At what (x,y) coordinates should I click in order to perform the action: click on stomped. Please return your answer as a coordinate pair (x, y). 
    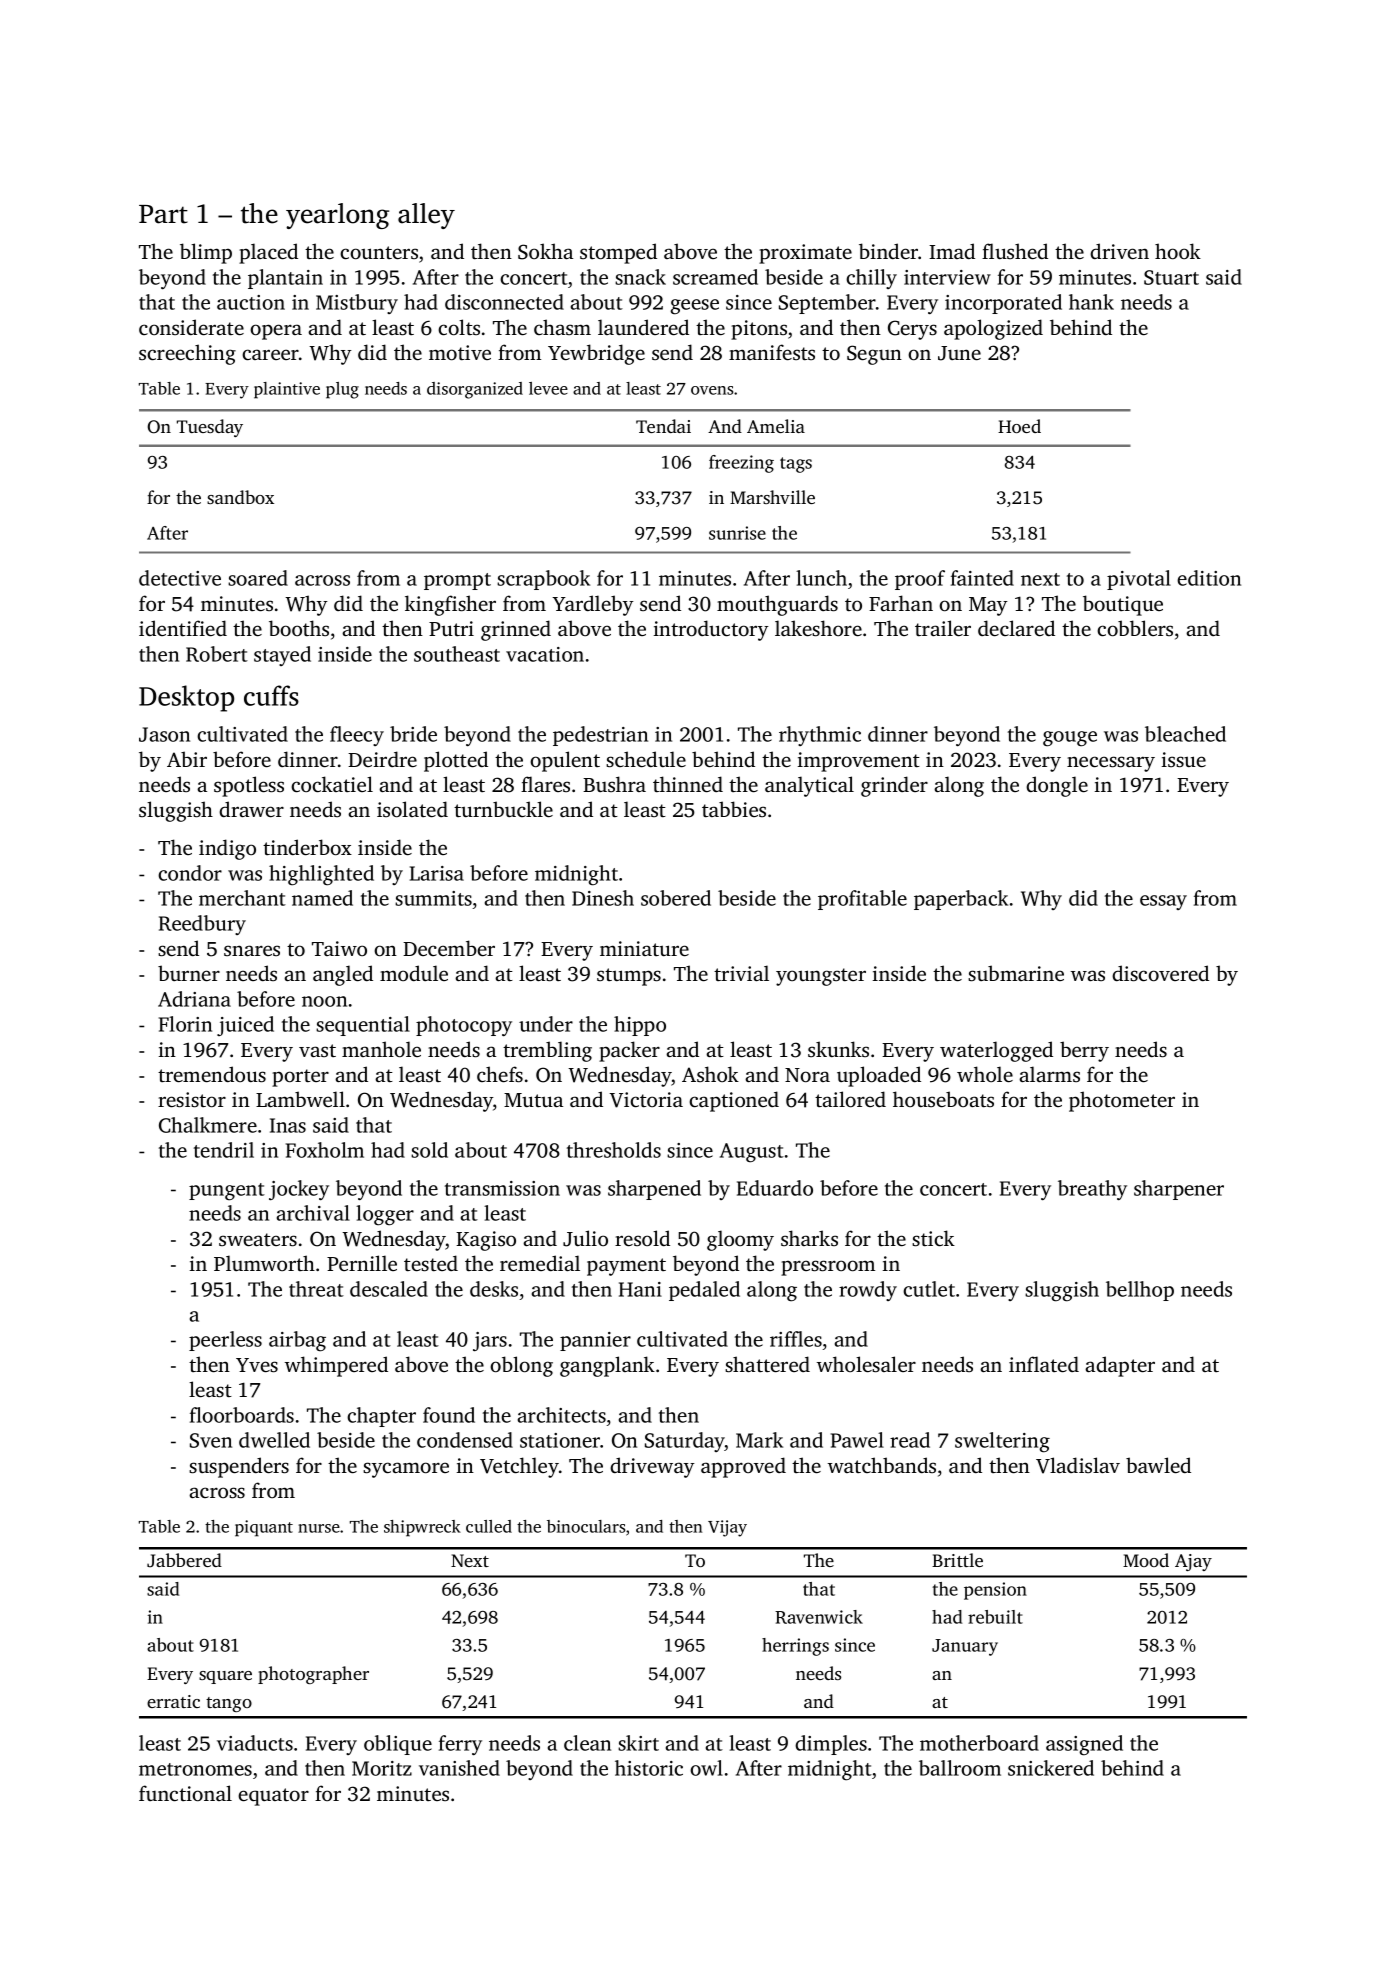
    Looking at the image, I should click on (618, 253).
